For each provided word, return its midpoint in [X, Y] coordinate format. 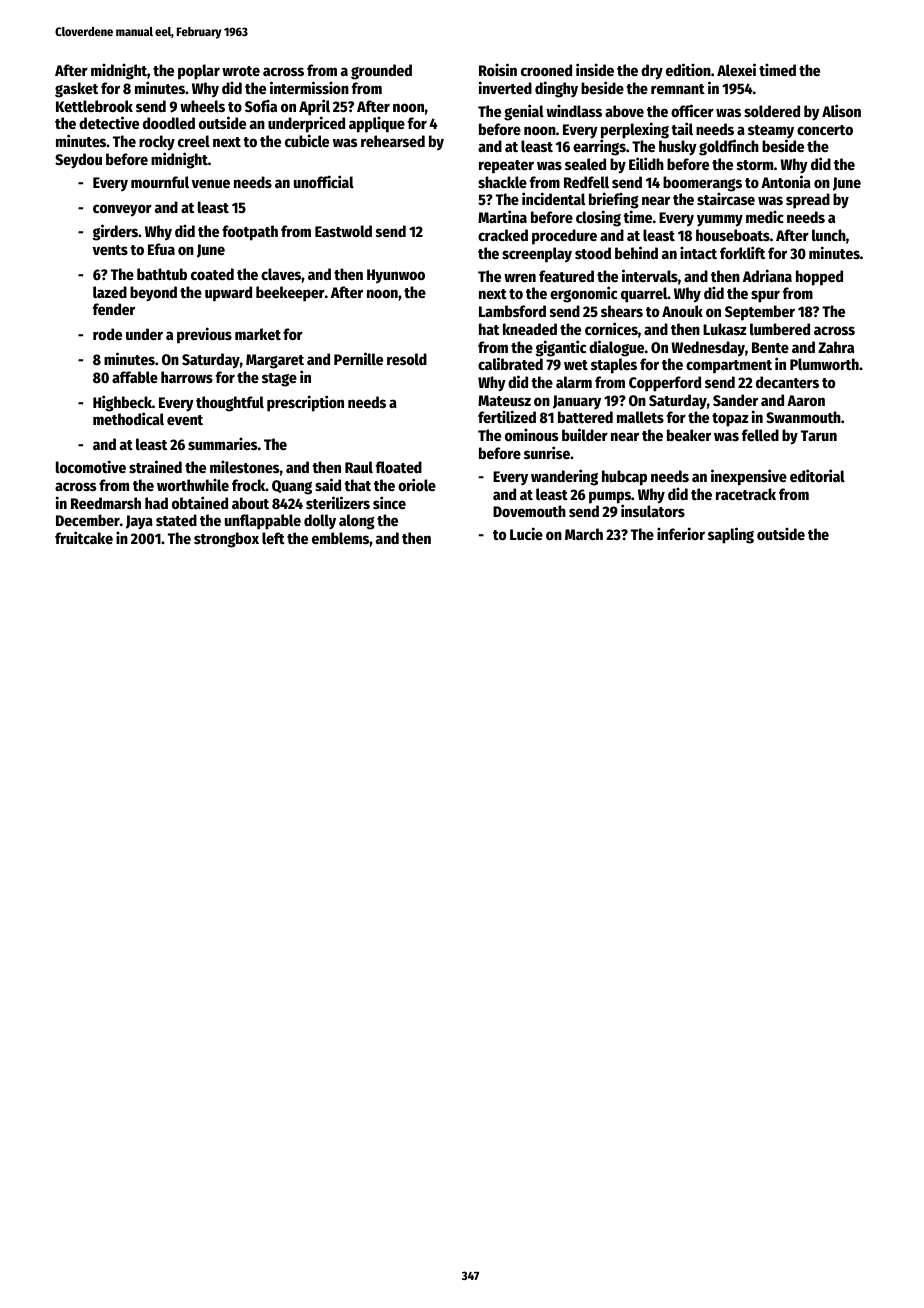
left [273, 538]
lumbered [780, 329]
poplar [199, 72]
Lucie [526, 533]
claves [281, 274]
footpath [250, 233]
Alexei [736, 69]
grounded [381, 72]
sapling [731, 535]
